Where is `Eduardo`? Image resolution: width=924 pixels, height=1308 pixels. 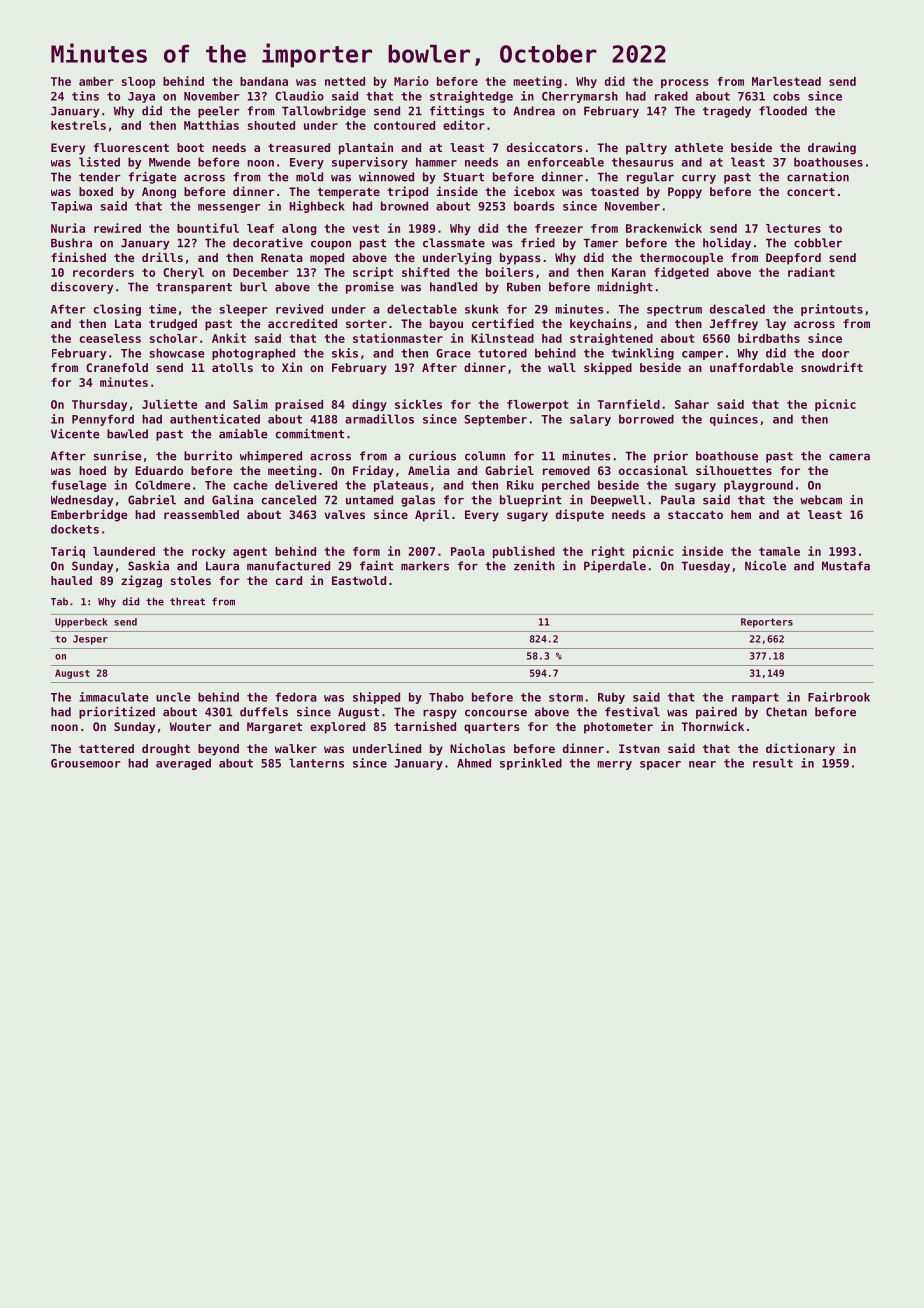 Eduardo is located at coordinates (159, 470).
